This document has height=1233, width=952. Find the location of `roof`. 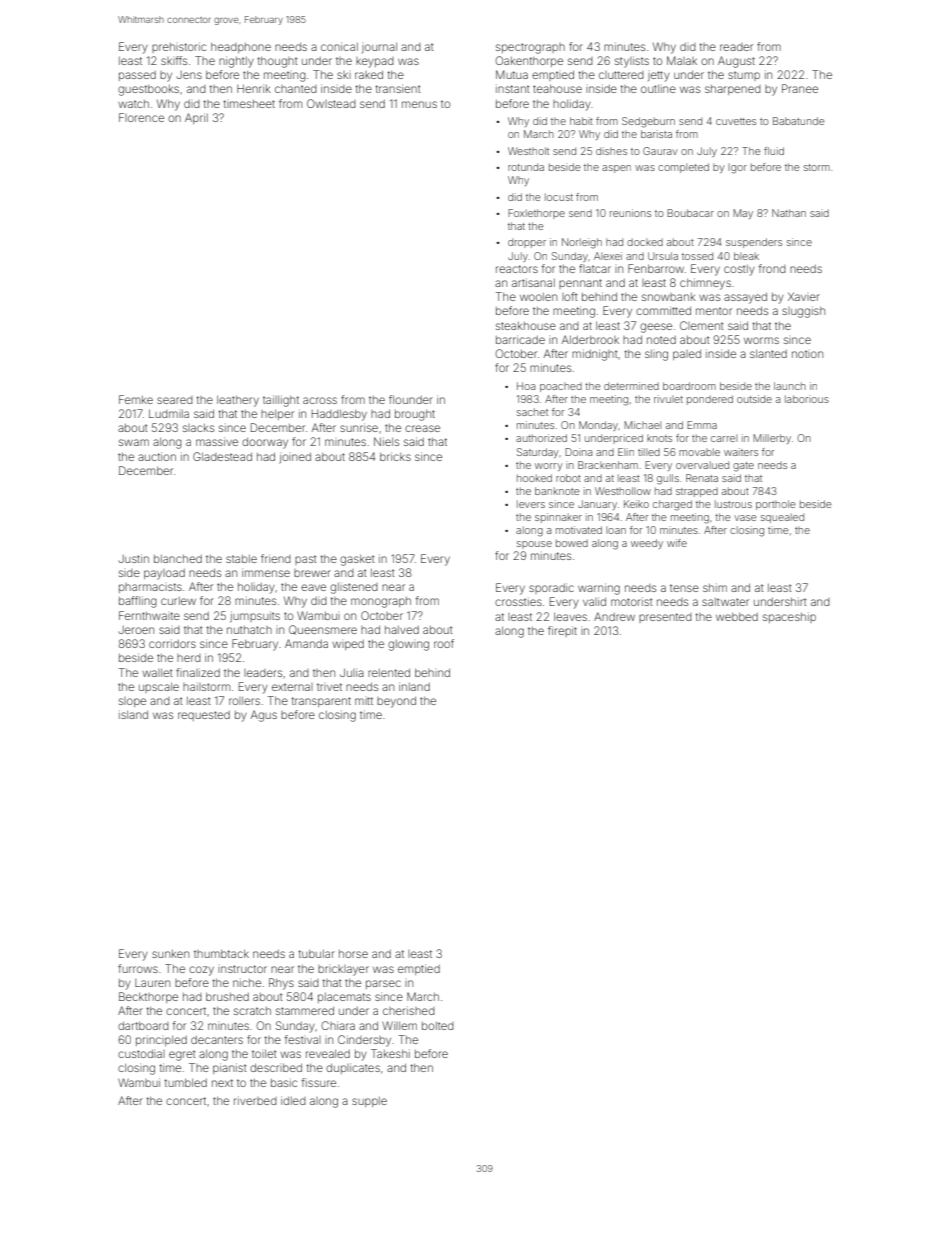

roof is located at coordinates (444, 643).
